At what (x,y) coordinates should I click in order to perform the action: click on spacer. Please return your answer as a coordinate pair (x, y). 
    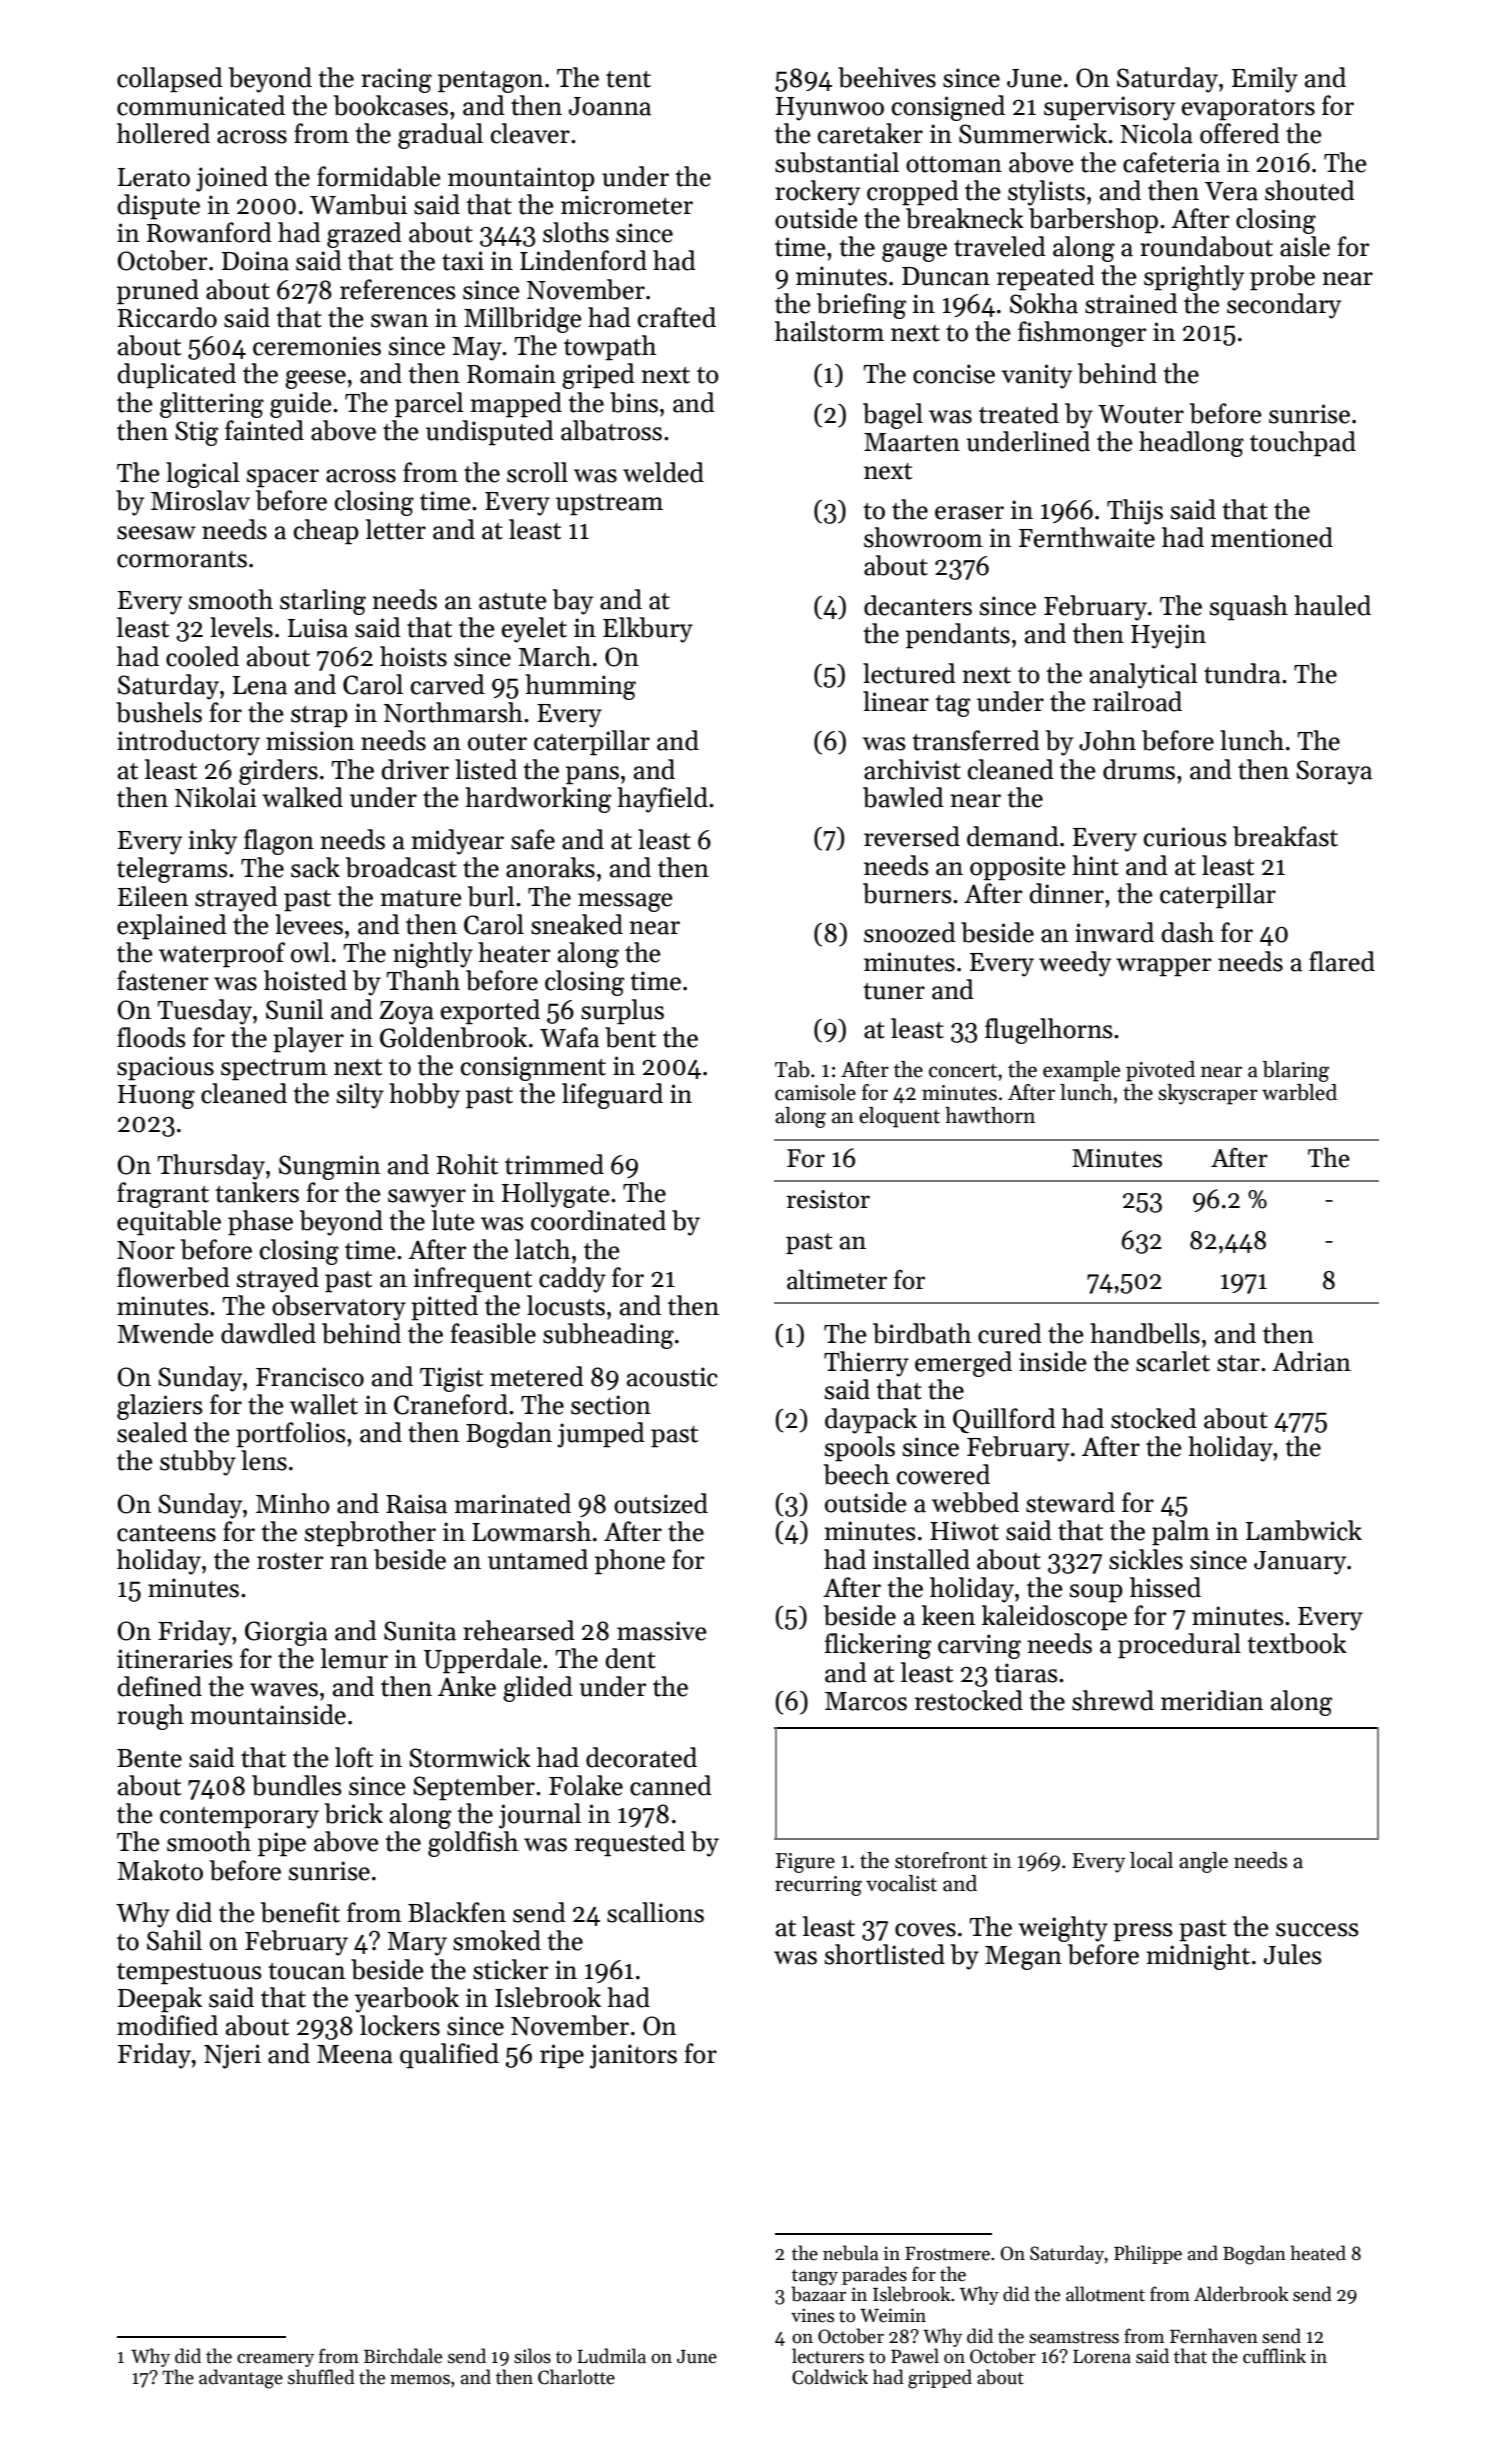
    Looking at the image, I should click on (283, 478).
